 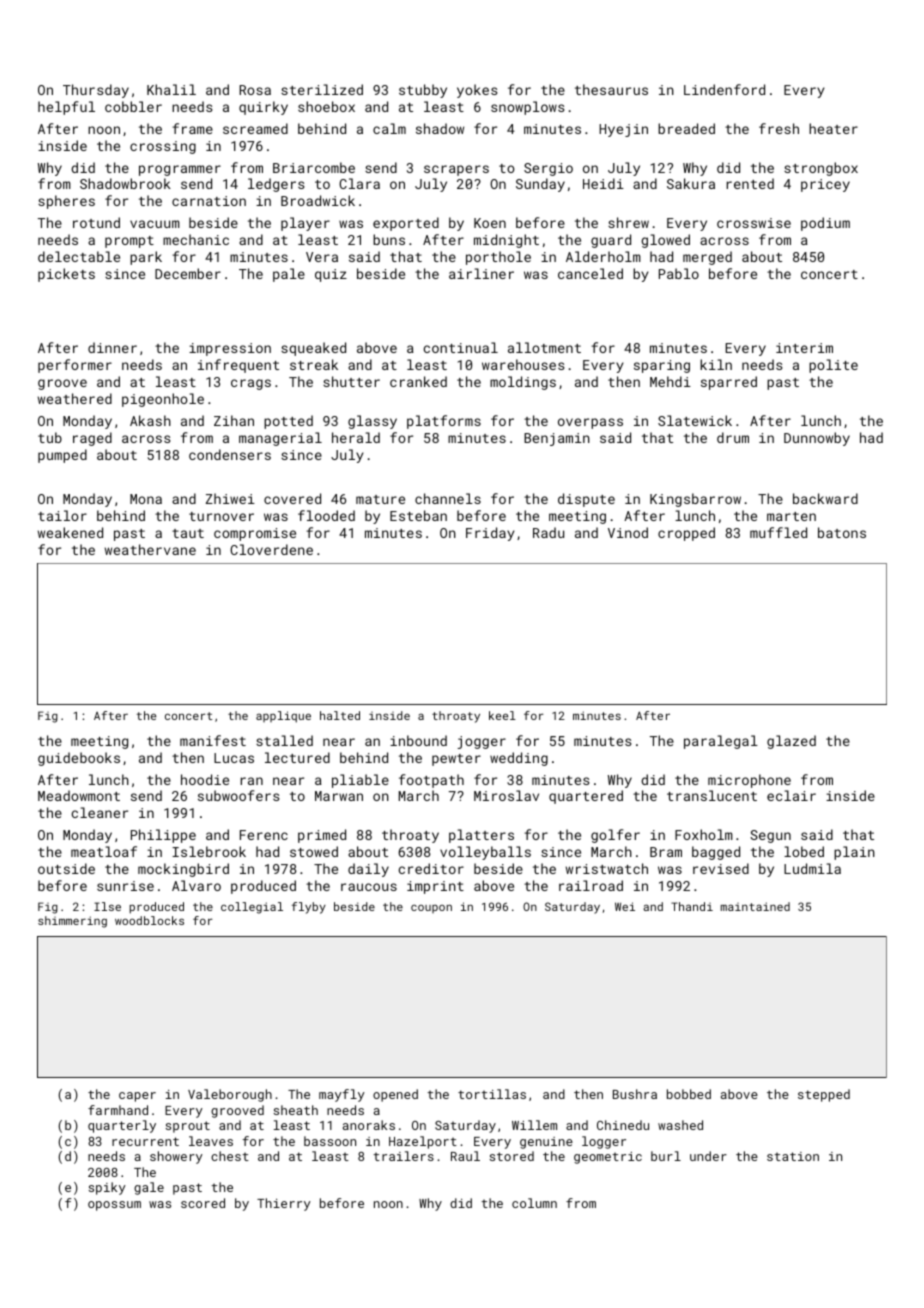 I want to click on keel, so click(x=502, y=715).
